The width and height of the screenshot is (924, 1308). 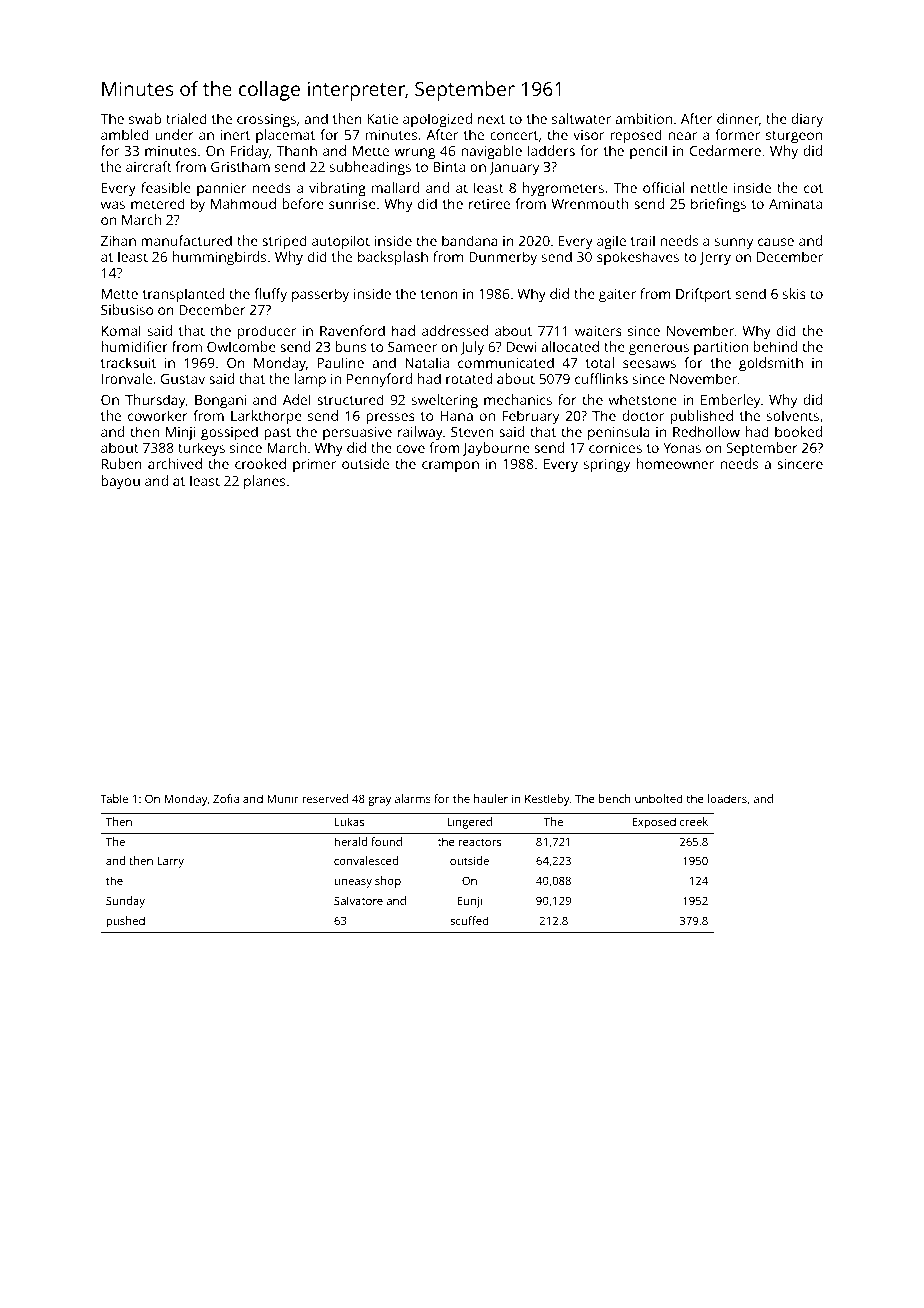 I want to click on bench, so click(x=615, y=798).
